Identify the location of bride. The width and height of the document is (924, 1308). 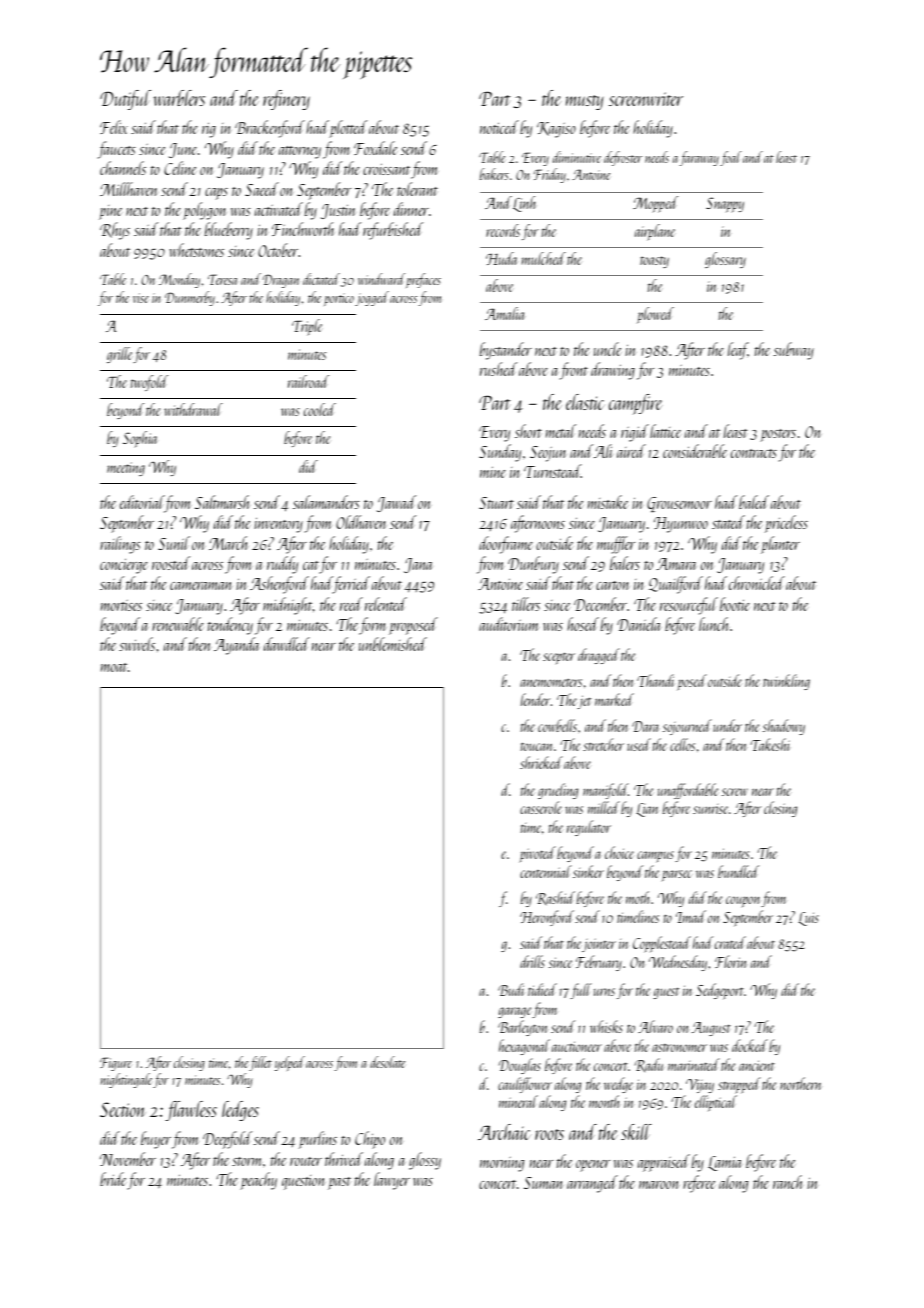
(113, 1179).
